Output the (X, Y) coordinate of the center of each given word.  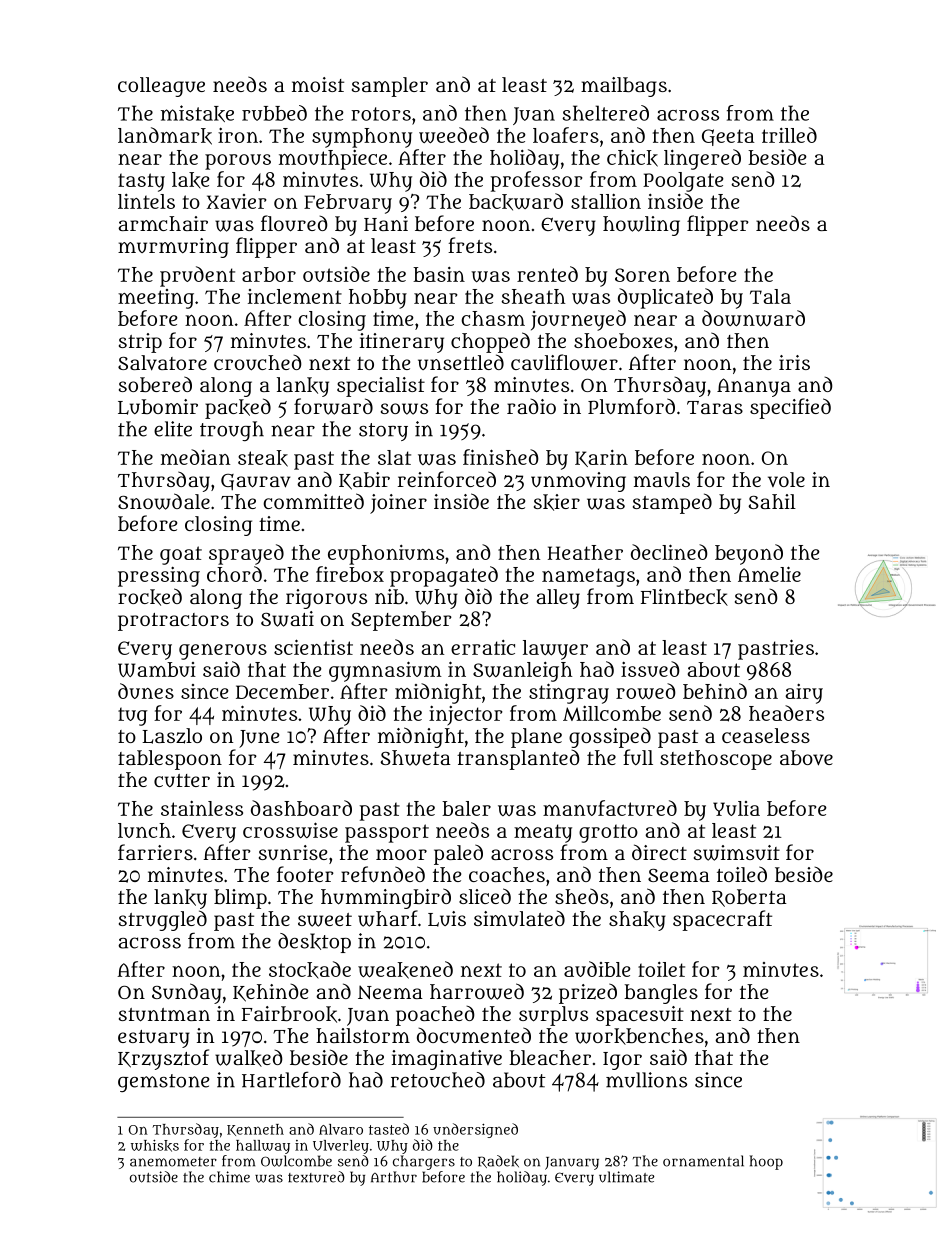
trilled (789, 135)
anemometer (173, 1162)
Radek (498, 1161)
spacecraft (722, 920)
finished (501, 457)
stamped (672, 503)
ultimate (626, 1177)
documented (474, 1035)
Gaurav (255, 482)
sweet (325, 920)
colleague (161, 87)
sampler (390, 87)
